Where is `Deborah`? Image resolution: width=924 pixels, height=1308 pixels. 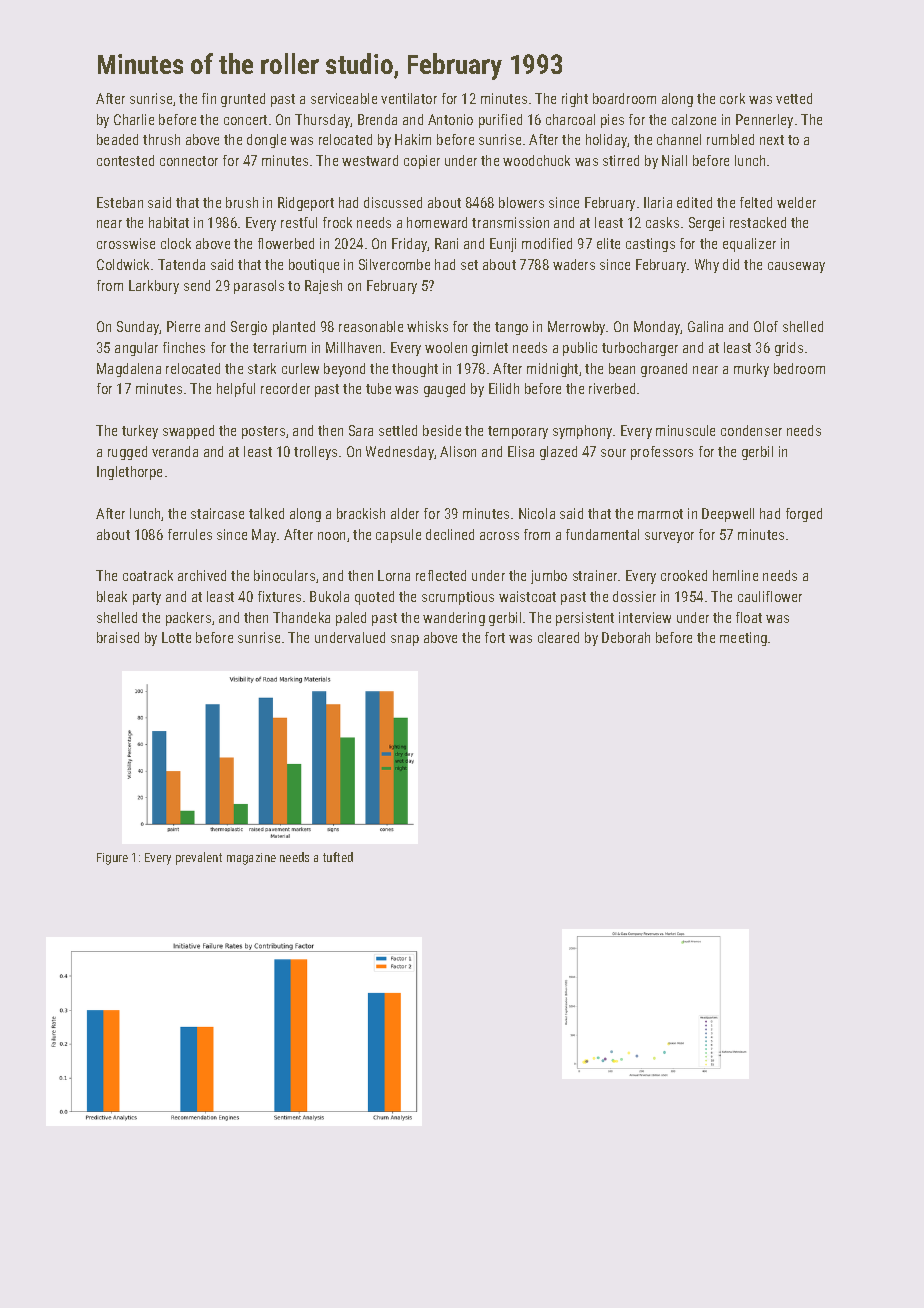 Deborah is located at coordinates (626, 637).
